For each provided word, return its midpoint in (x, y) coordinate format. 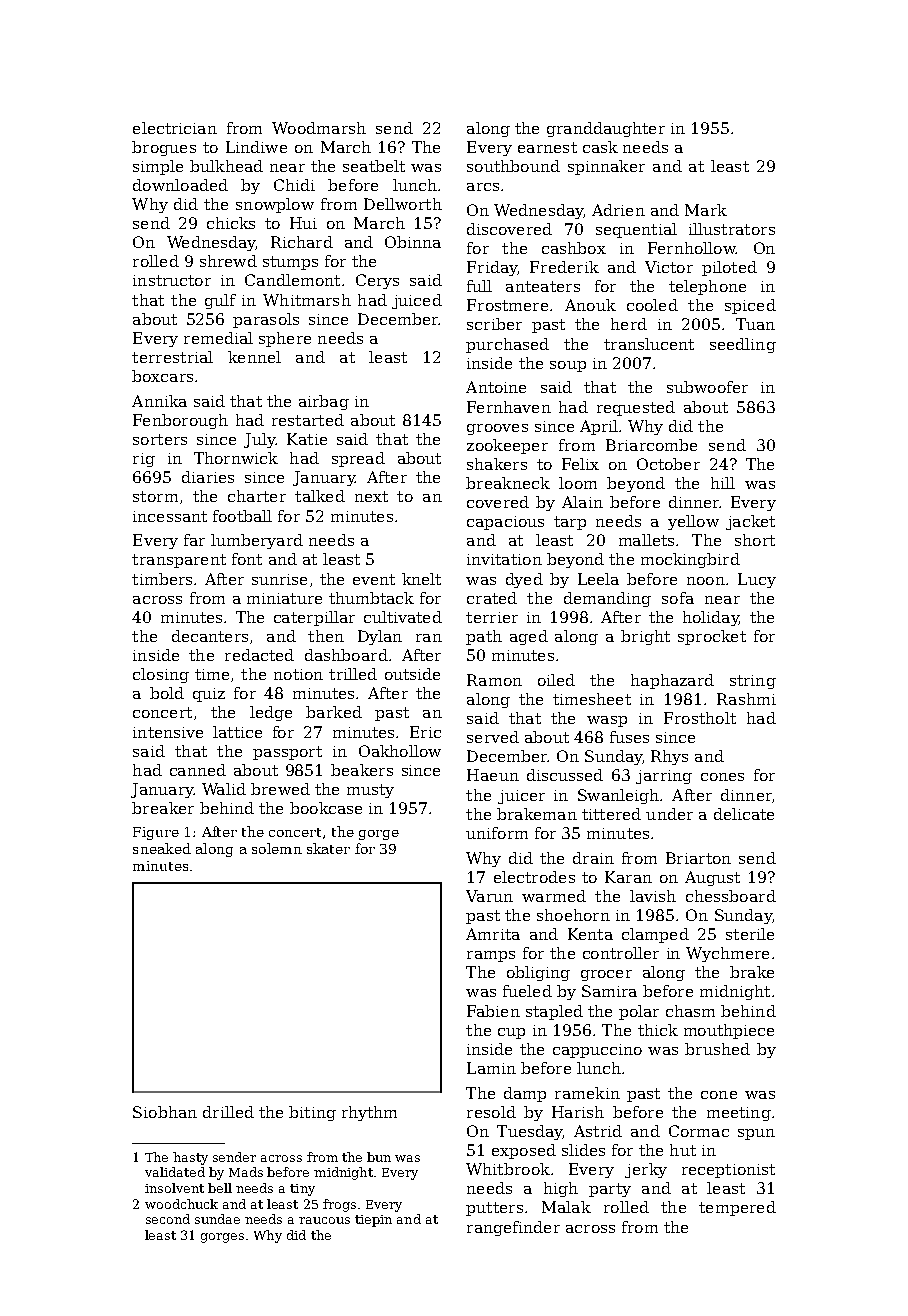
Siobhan (165, 1112)
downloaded (180, 185)
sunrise (279, 579)
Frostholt (700, 718)
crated (492, 598)
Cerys (377, 281)
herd (629, 324)
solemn (277, 848)
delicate (744, 814)
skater (328, 848)
